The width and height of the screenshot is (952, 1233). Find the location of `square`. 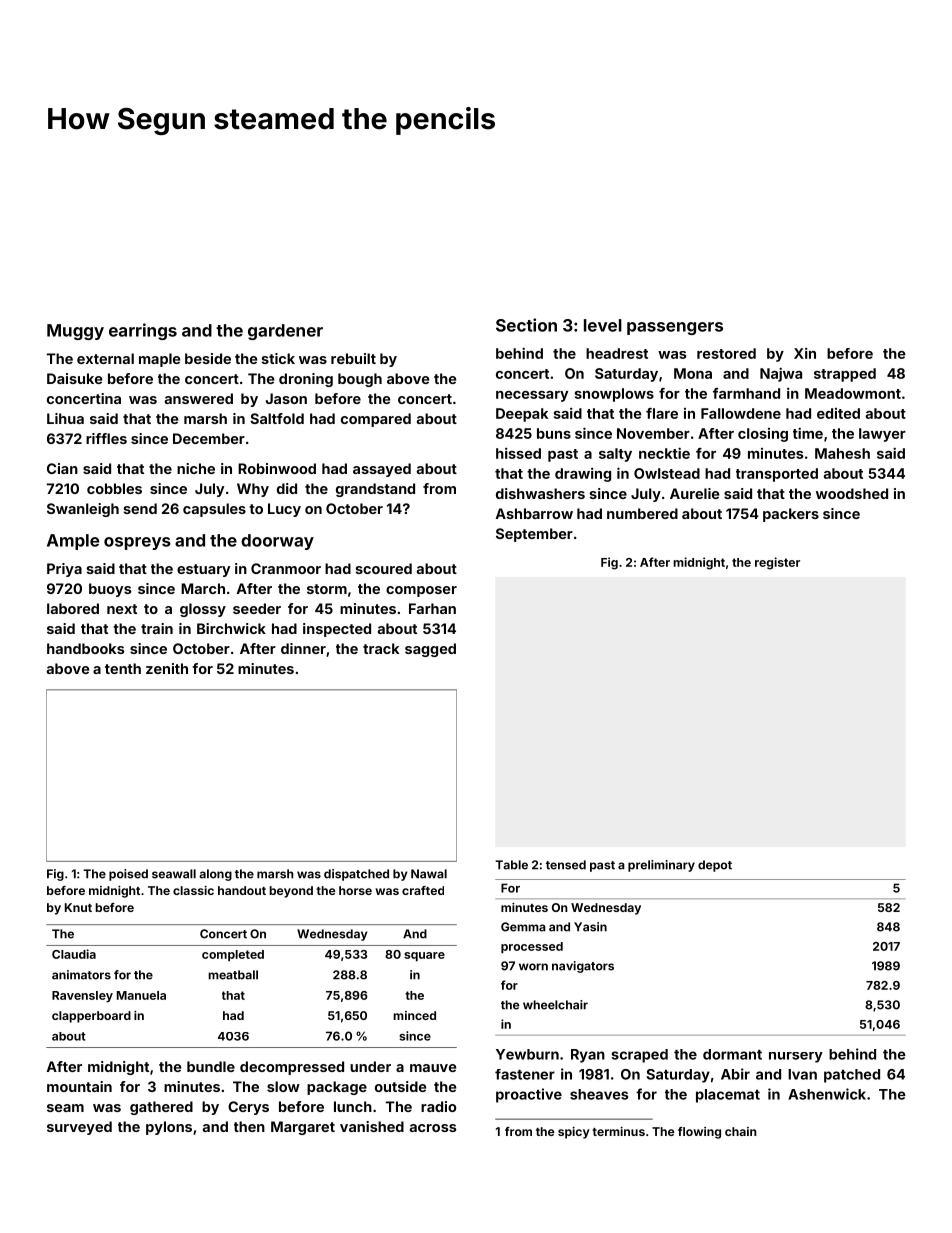

square is located at coordinates (424, 956).
